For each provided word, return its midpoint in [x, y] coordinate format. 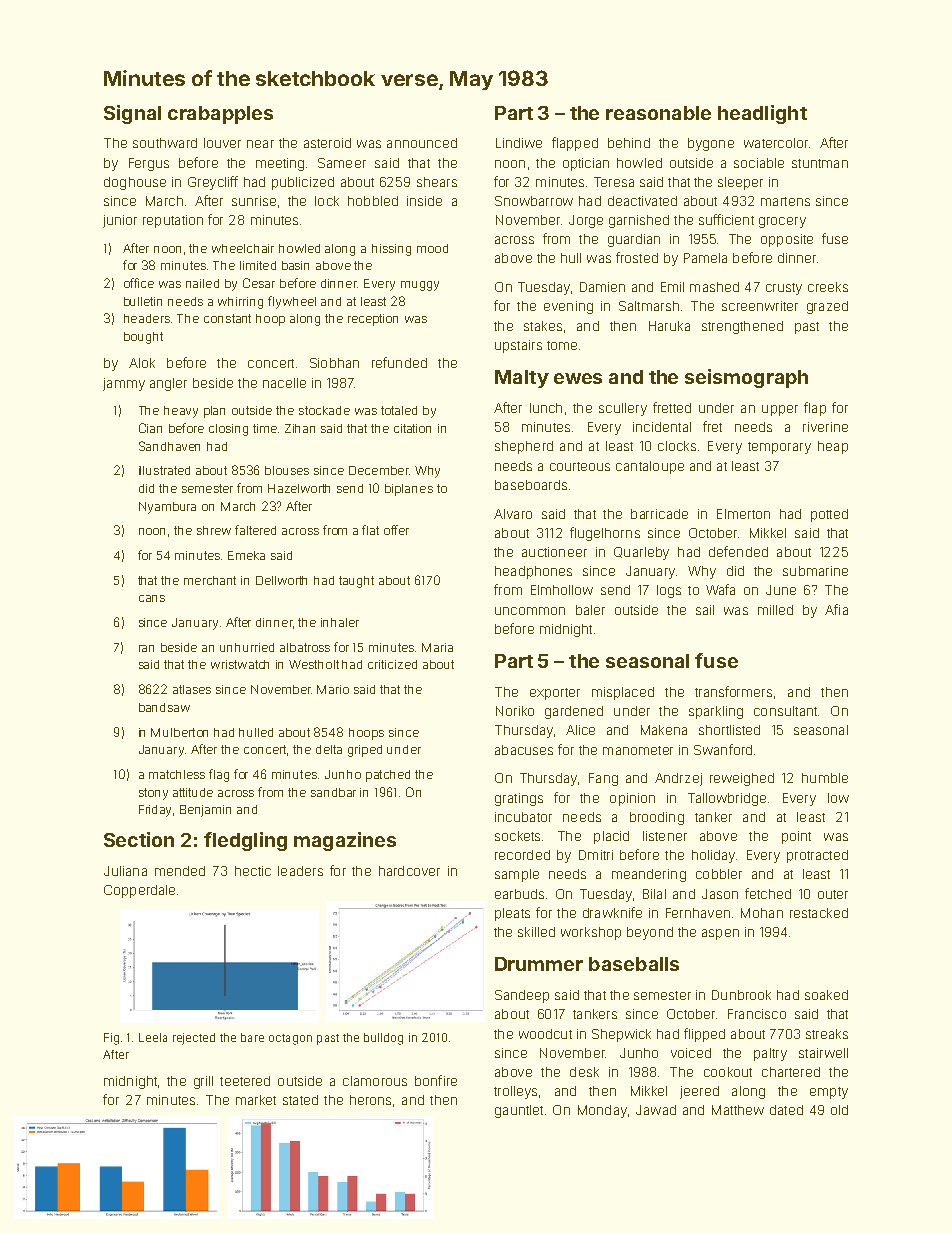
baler [590, 610]
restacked [819, 913]
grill [203, 1082]
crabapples [220, 115]
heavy [181, 412]
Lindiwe [519, 143]
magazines [345, 841]
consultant [785, 711]
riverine [825, 427]
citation [412, 428]
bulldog [383, 1039]
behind [629, 143]
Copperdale [139, 891]
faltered [255, 530]
